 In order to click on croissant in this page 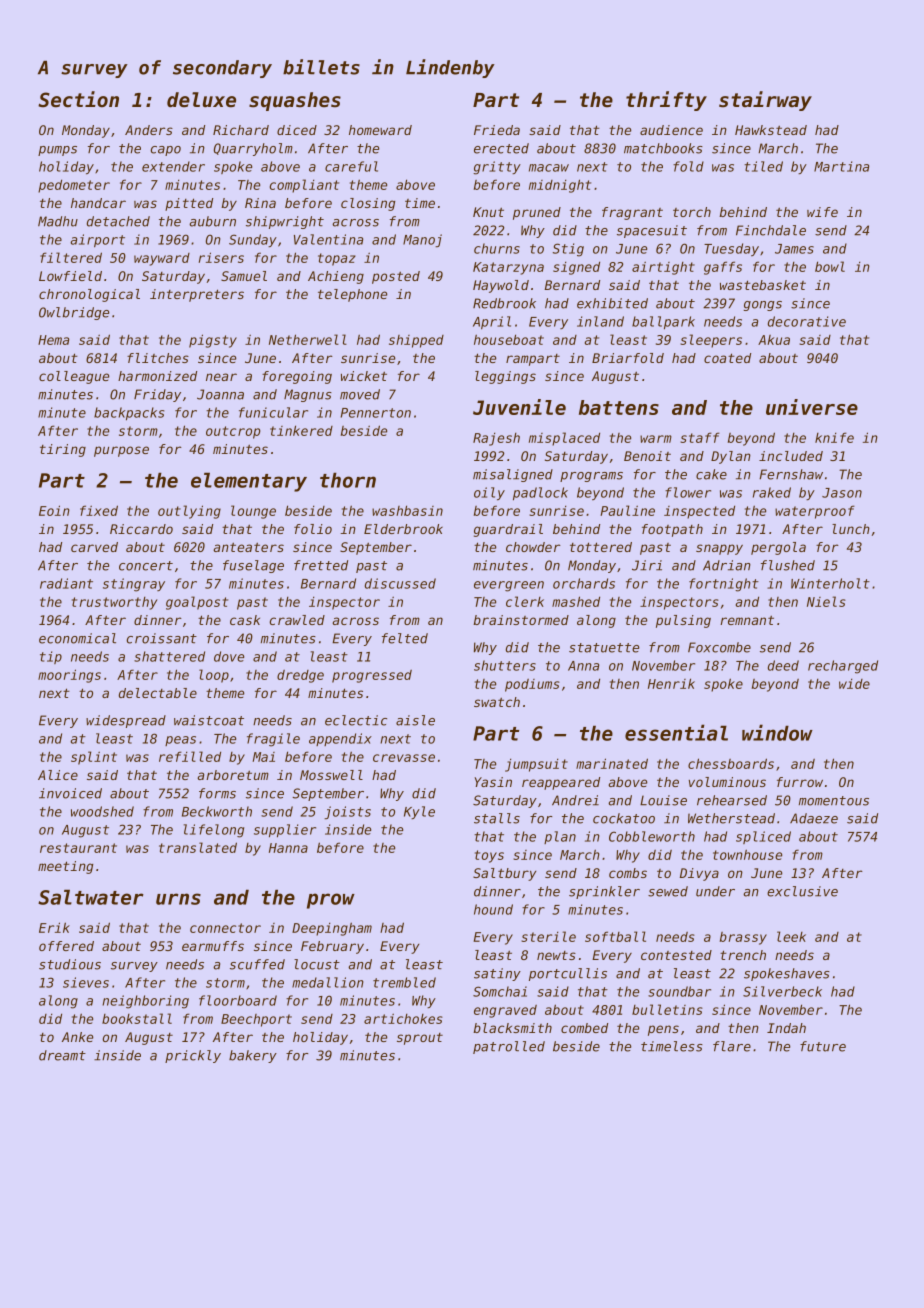, I will do `click(162, 638)`.
